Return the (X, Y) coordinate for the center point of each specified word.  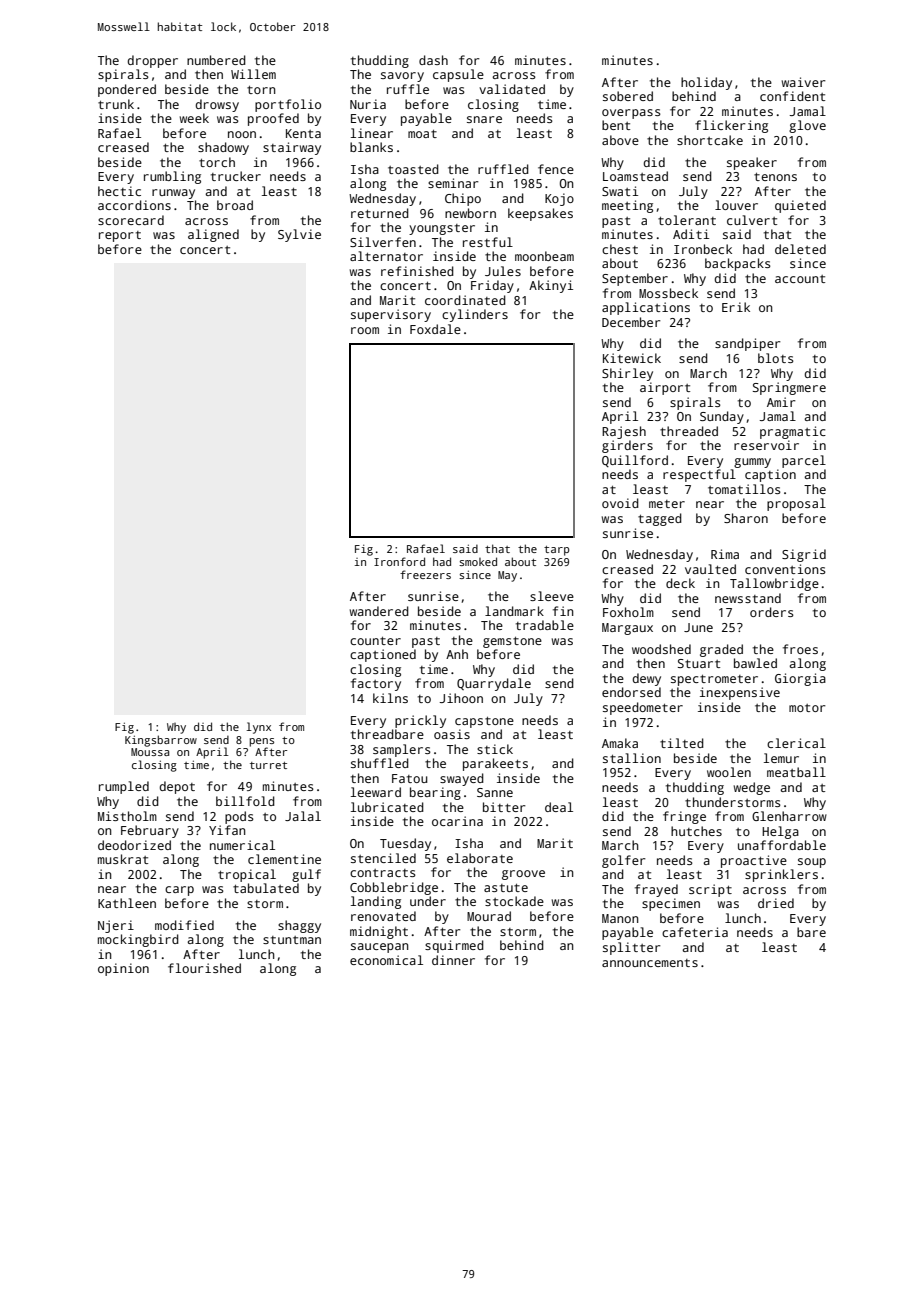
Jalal (303, 816)
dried (776, 903)
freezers (425, 574)
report (120, 236)
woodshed (661, 649)
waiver (804, 82)
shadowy (223, 148)
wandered (379, 611)
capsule (458, 75)
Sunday (722, 417)
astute (506, 888)
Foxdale (435, 329)
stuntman (292, 940)
